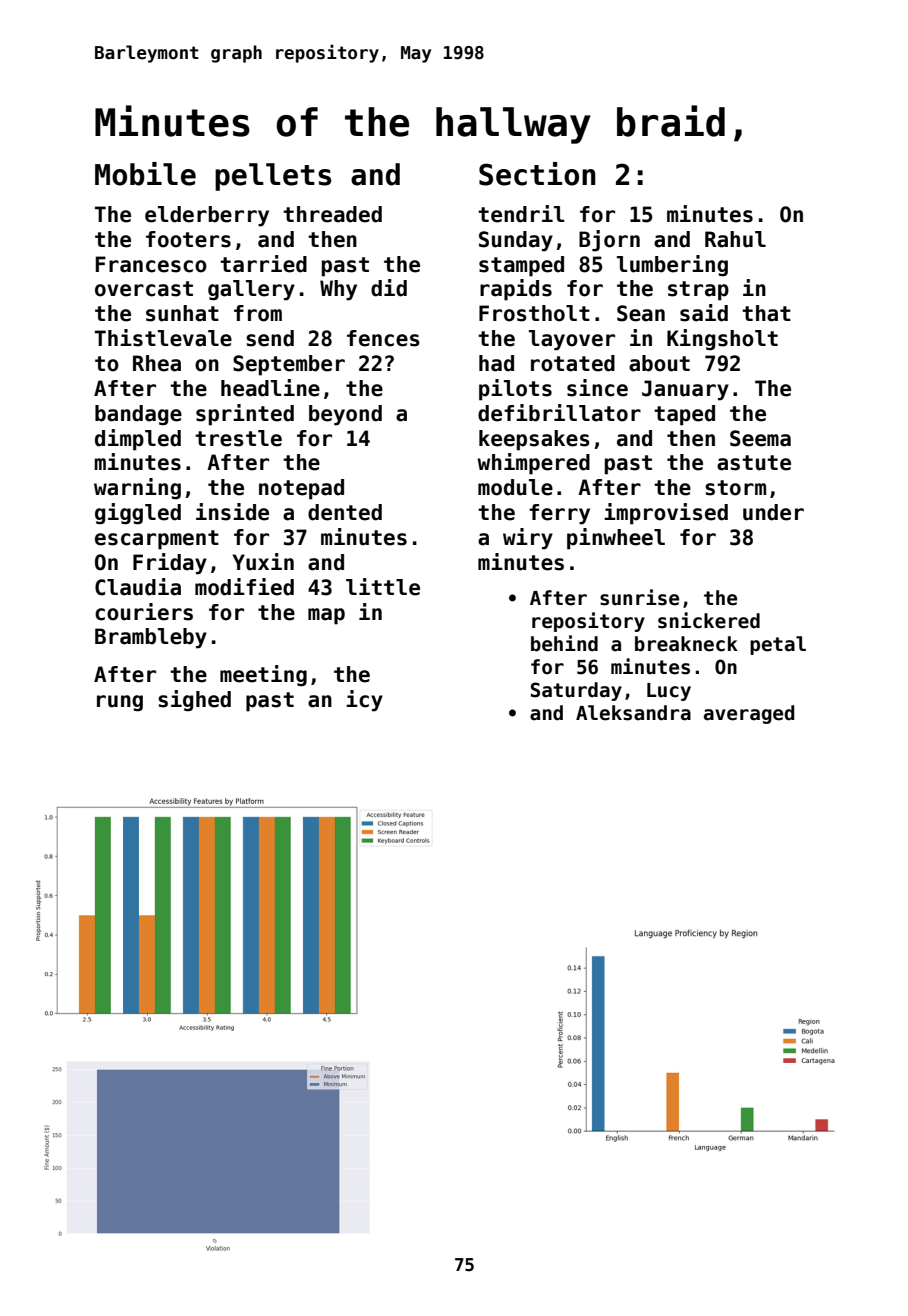 Image resolution: width=908 pixels, height=1316 pixels. I want to click on Frostholt, so click(534, 313).
